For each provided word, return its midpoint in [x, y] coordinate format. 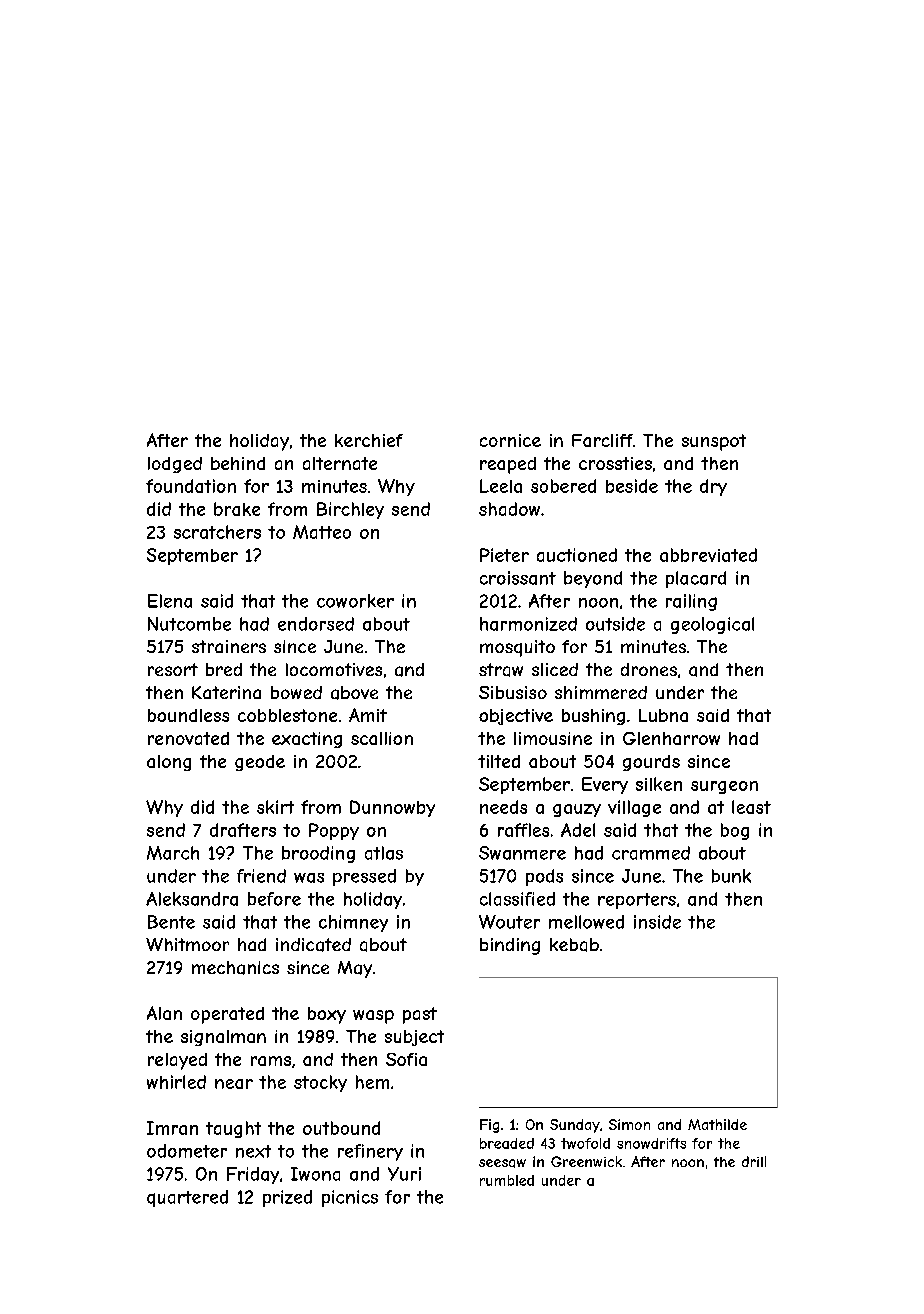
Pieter [504, 555]
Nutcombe [189, 624]
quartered [187, 1198]
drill [754, 1161]
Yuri [404, 1174]
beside [632, 486]
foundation [191, 486]
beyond [593, 579]
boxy [327, 1015]
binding [510, 946]
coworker [355, 601]
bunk [731, 876]
